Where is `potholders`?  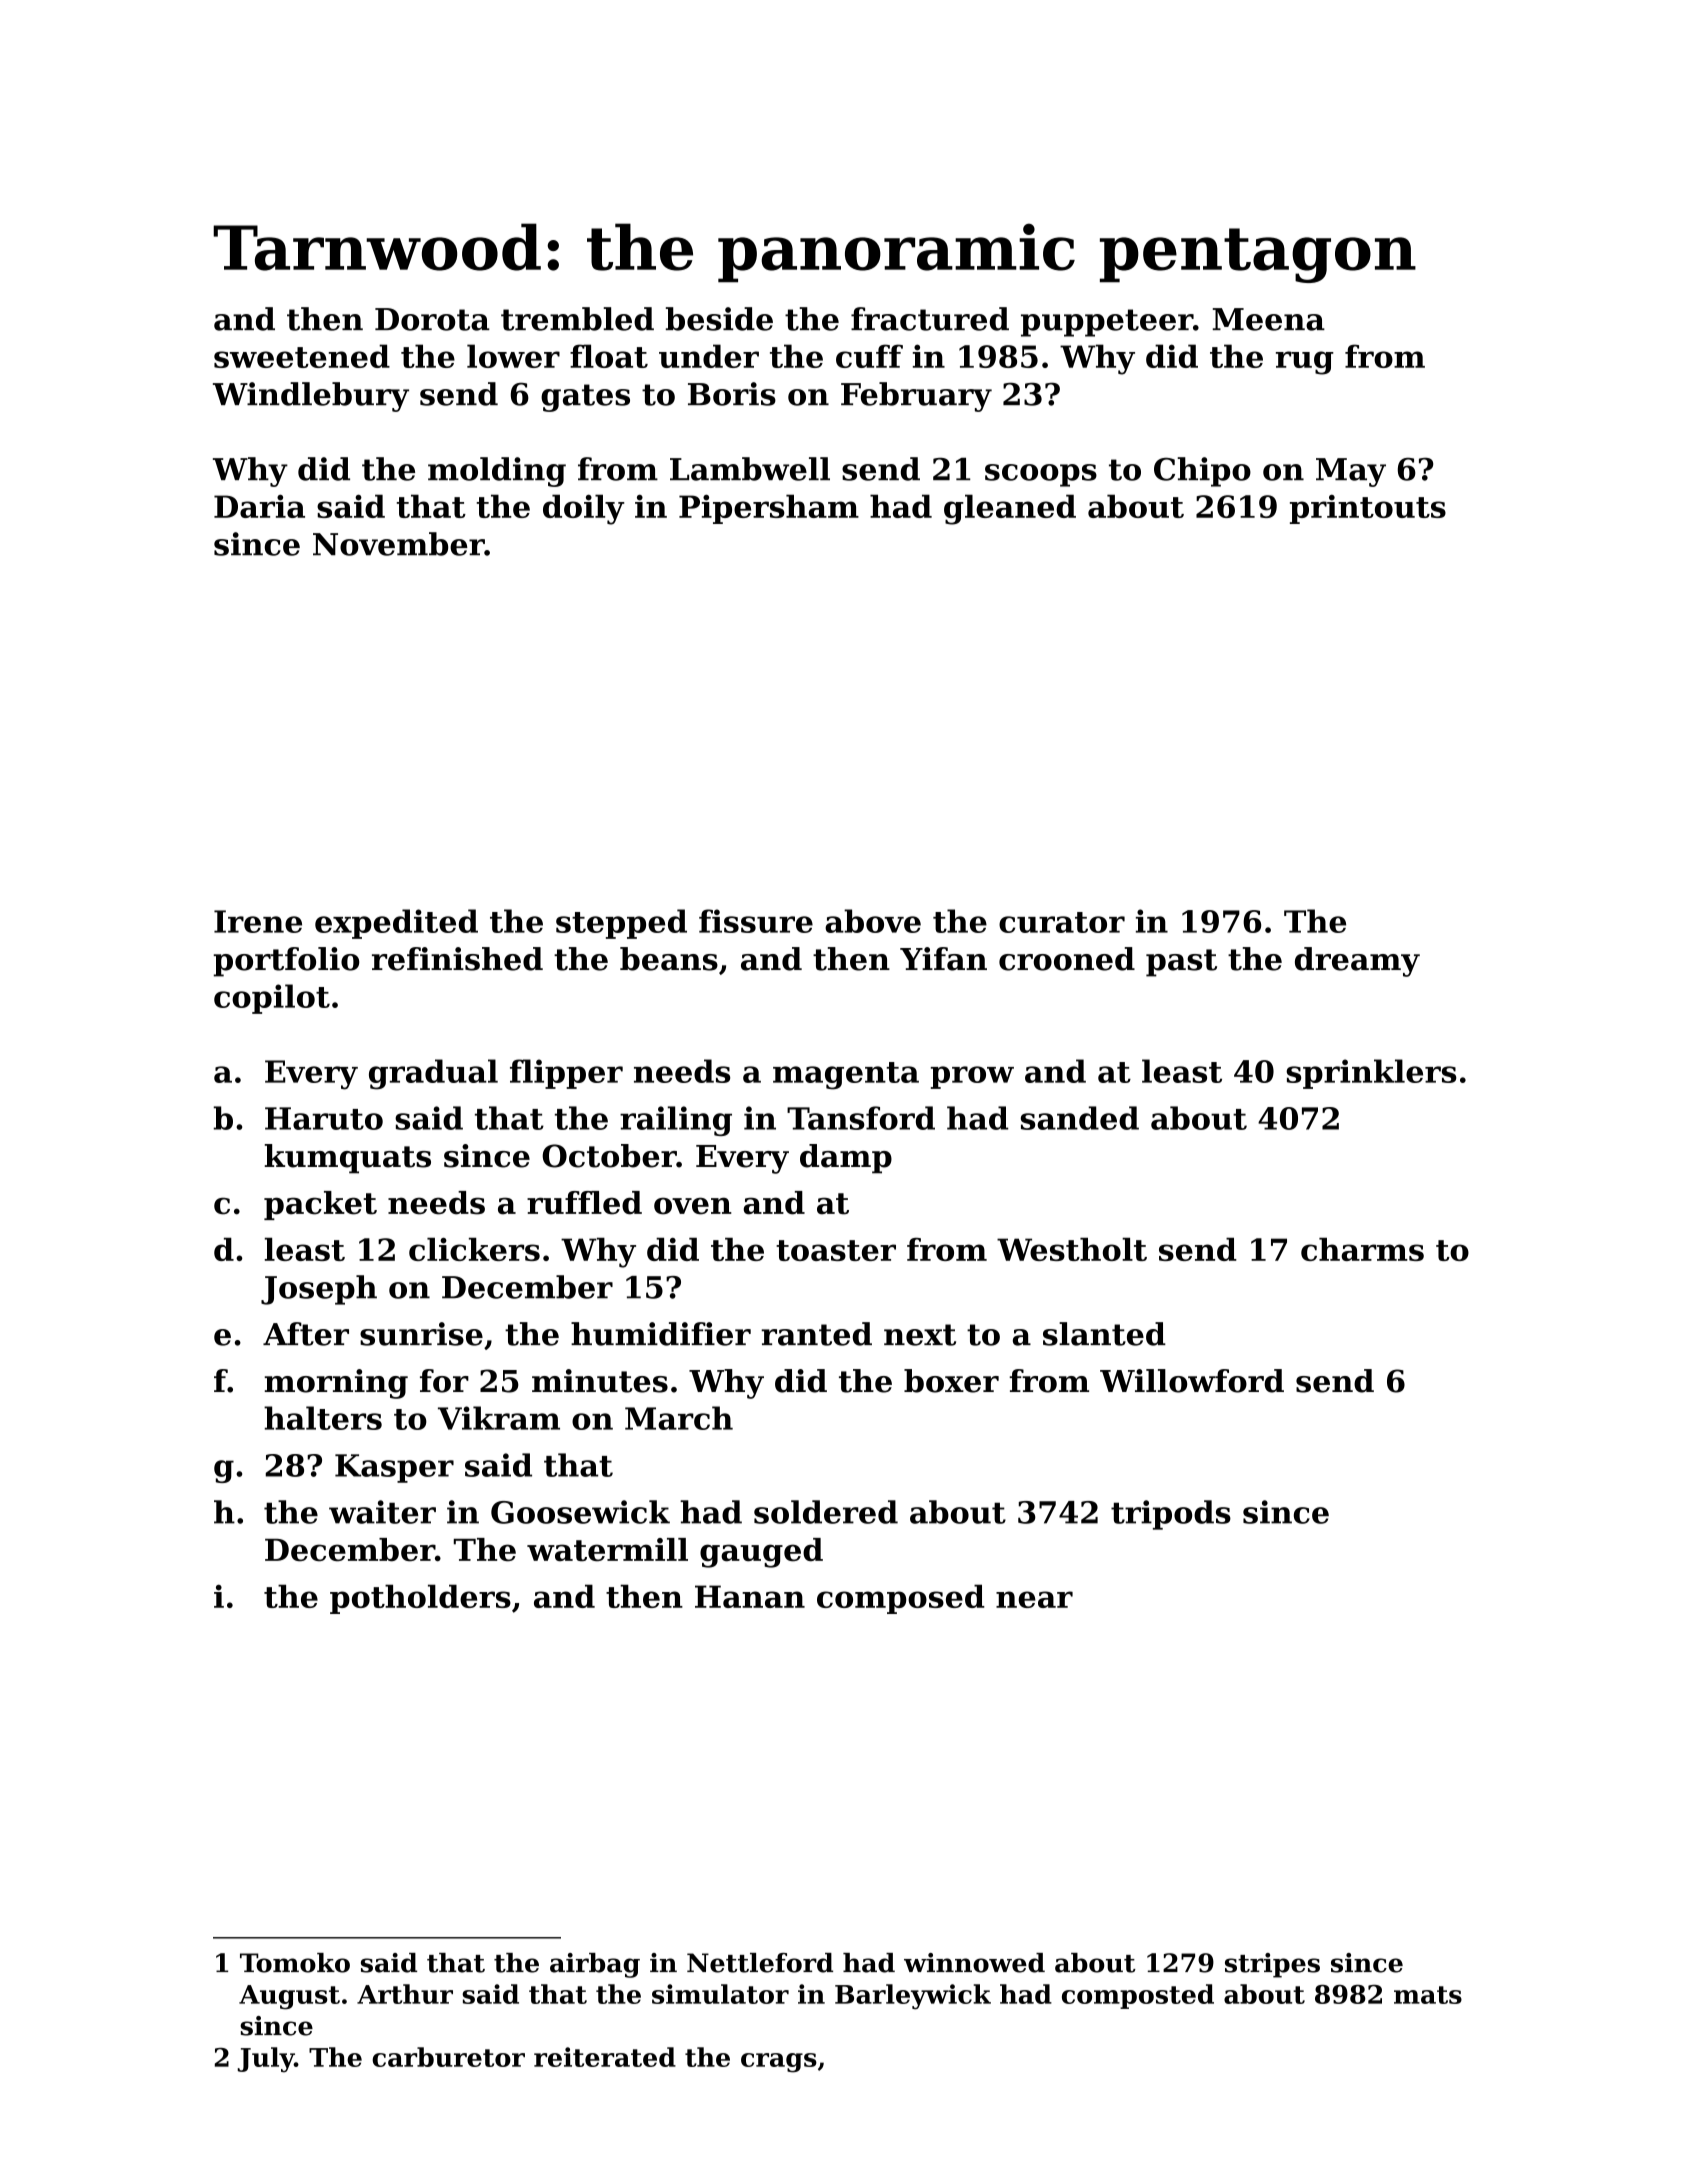 potholders is located at coordinates (420, 1599).
